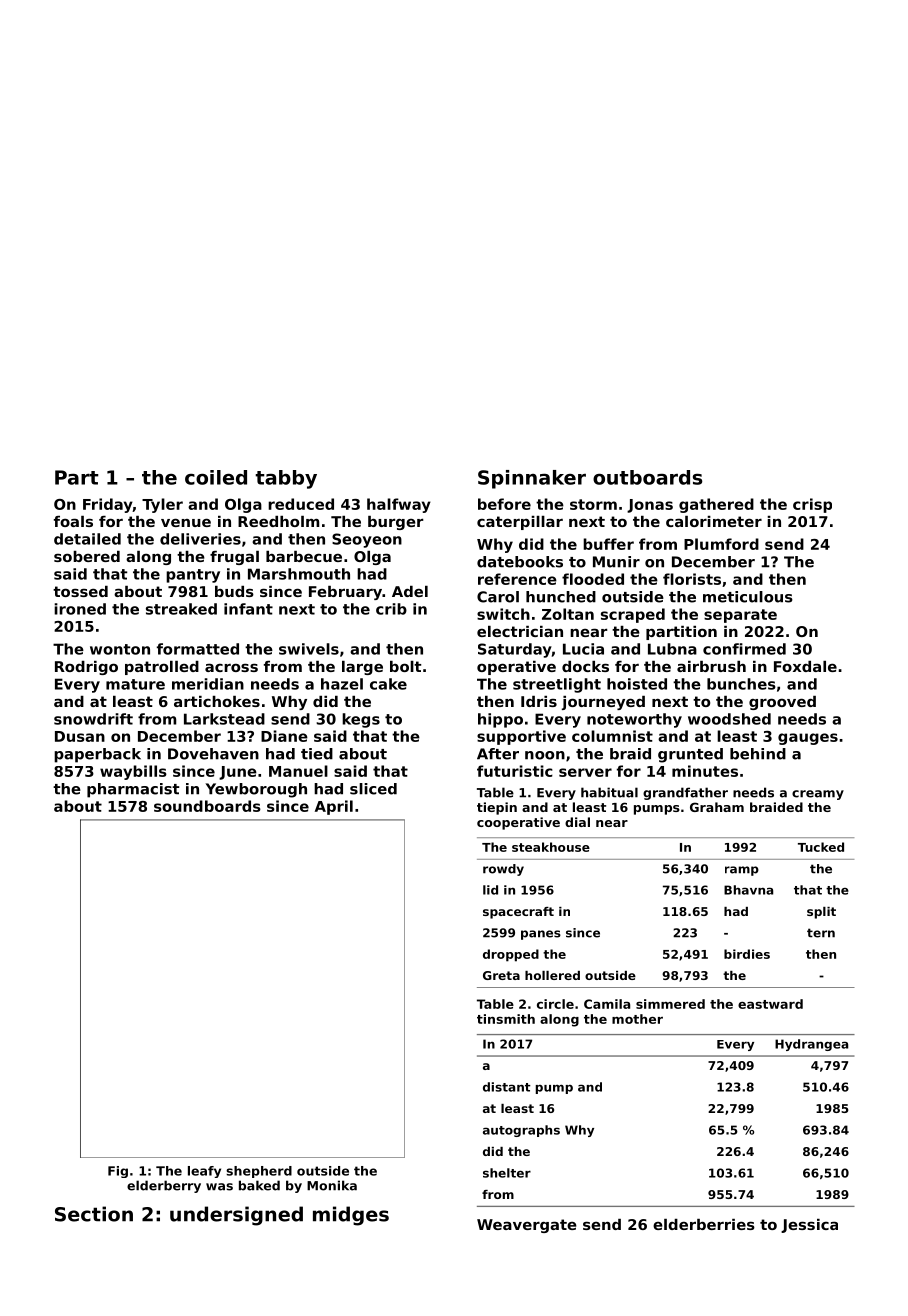 The image size is (908, 1316). I want to click on midges, so click(351, 1216).
